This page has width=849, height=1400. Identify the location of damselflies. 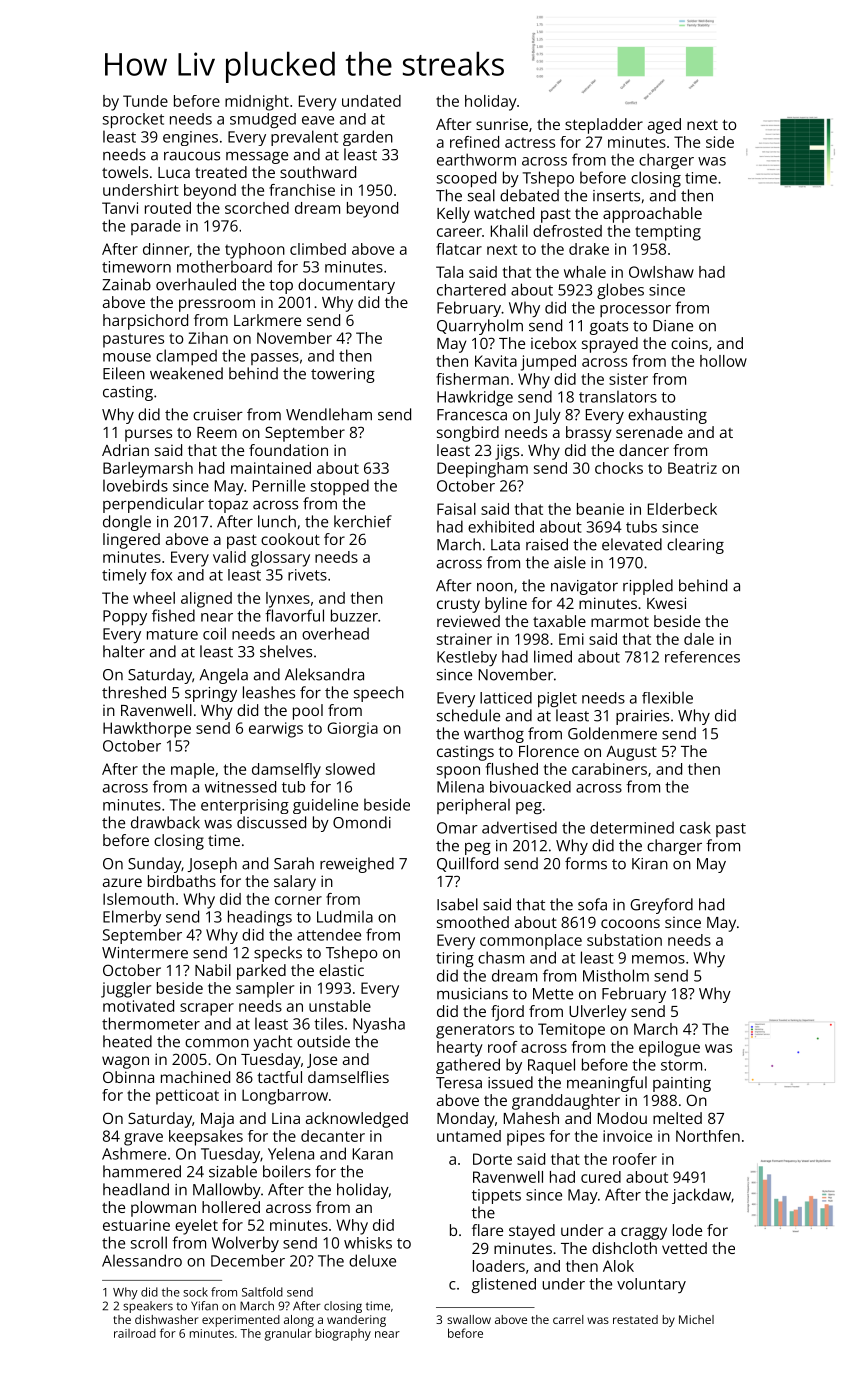
(348, 1077).
